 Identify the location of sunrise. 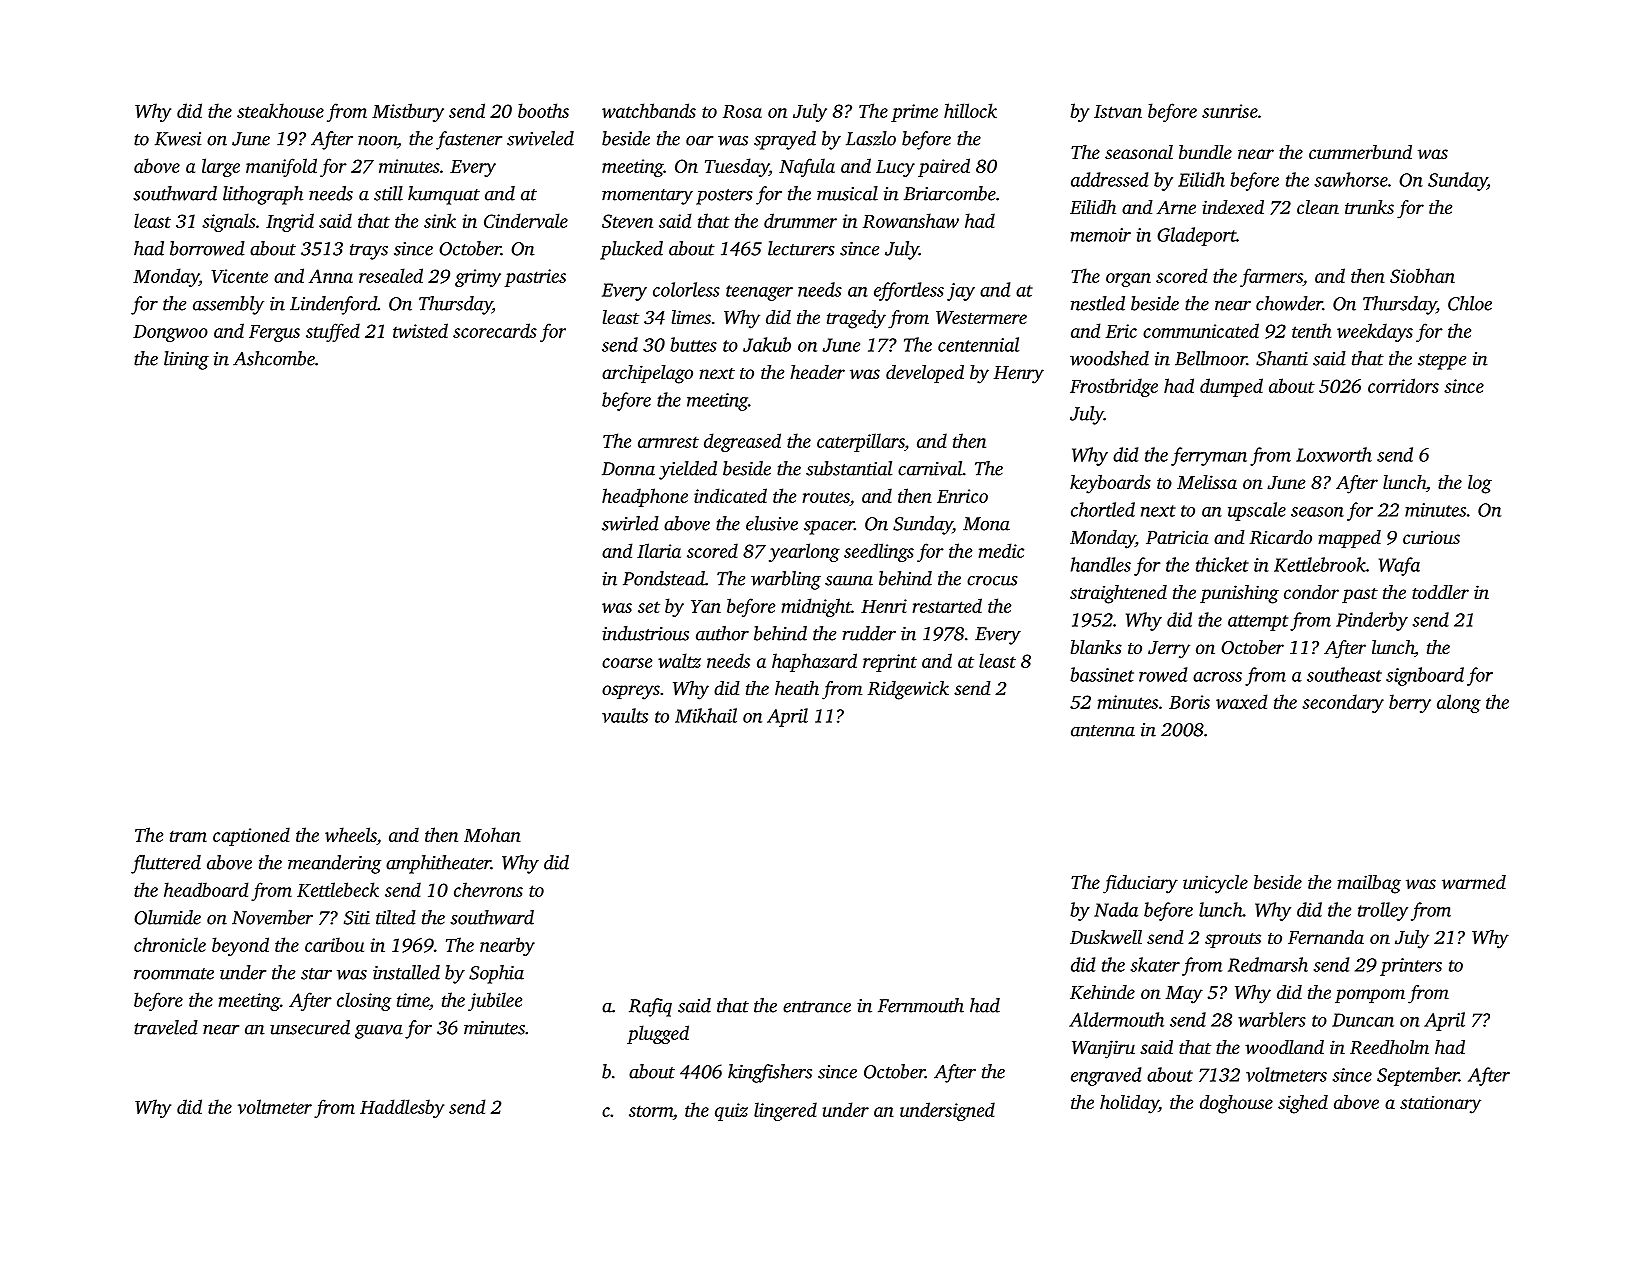
(1230, 111).
